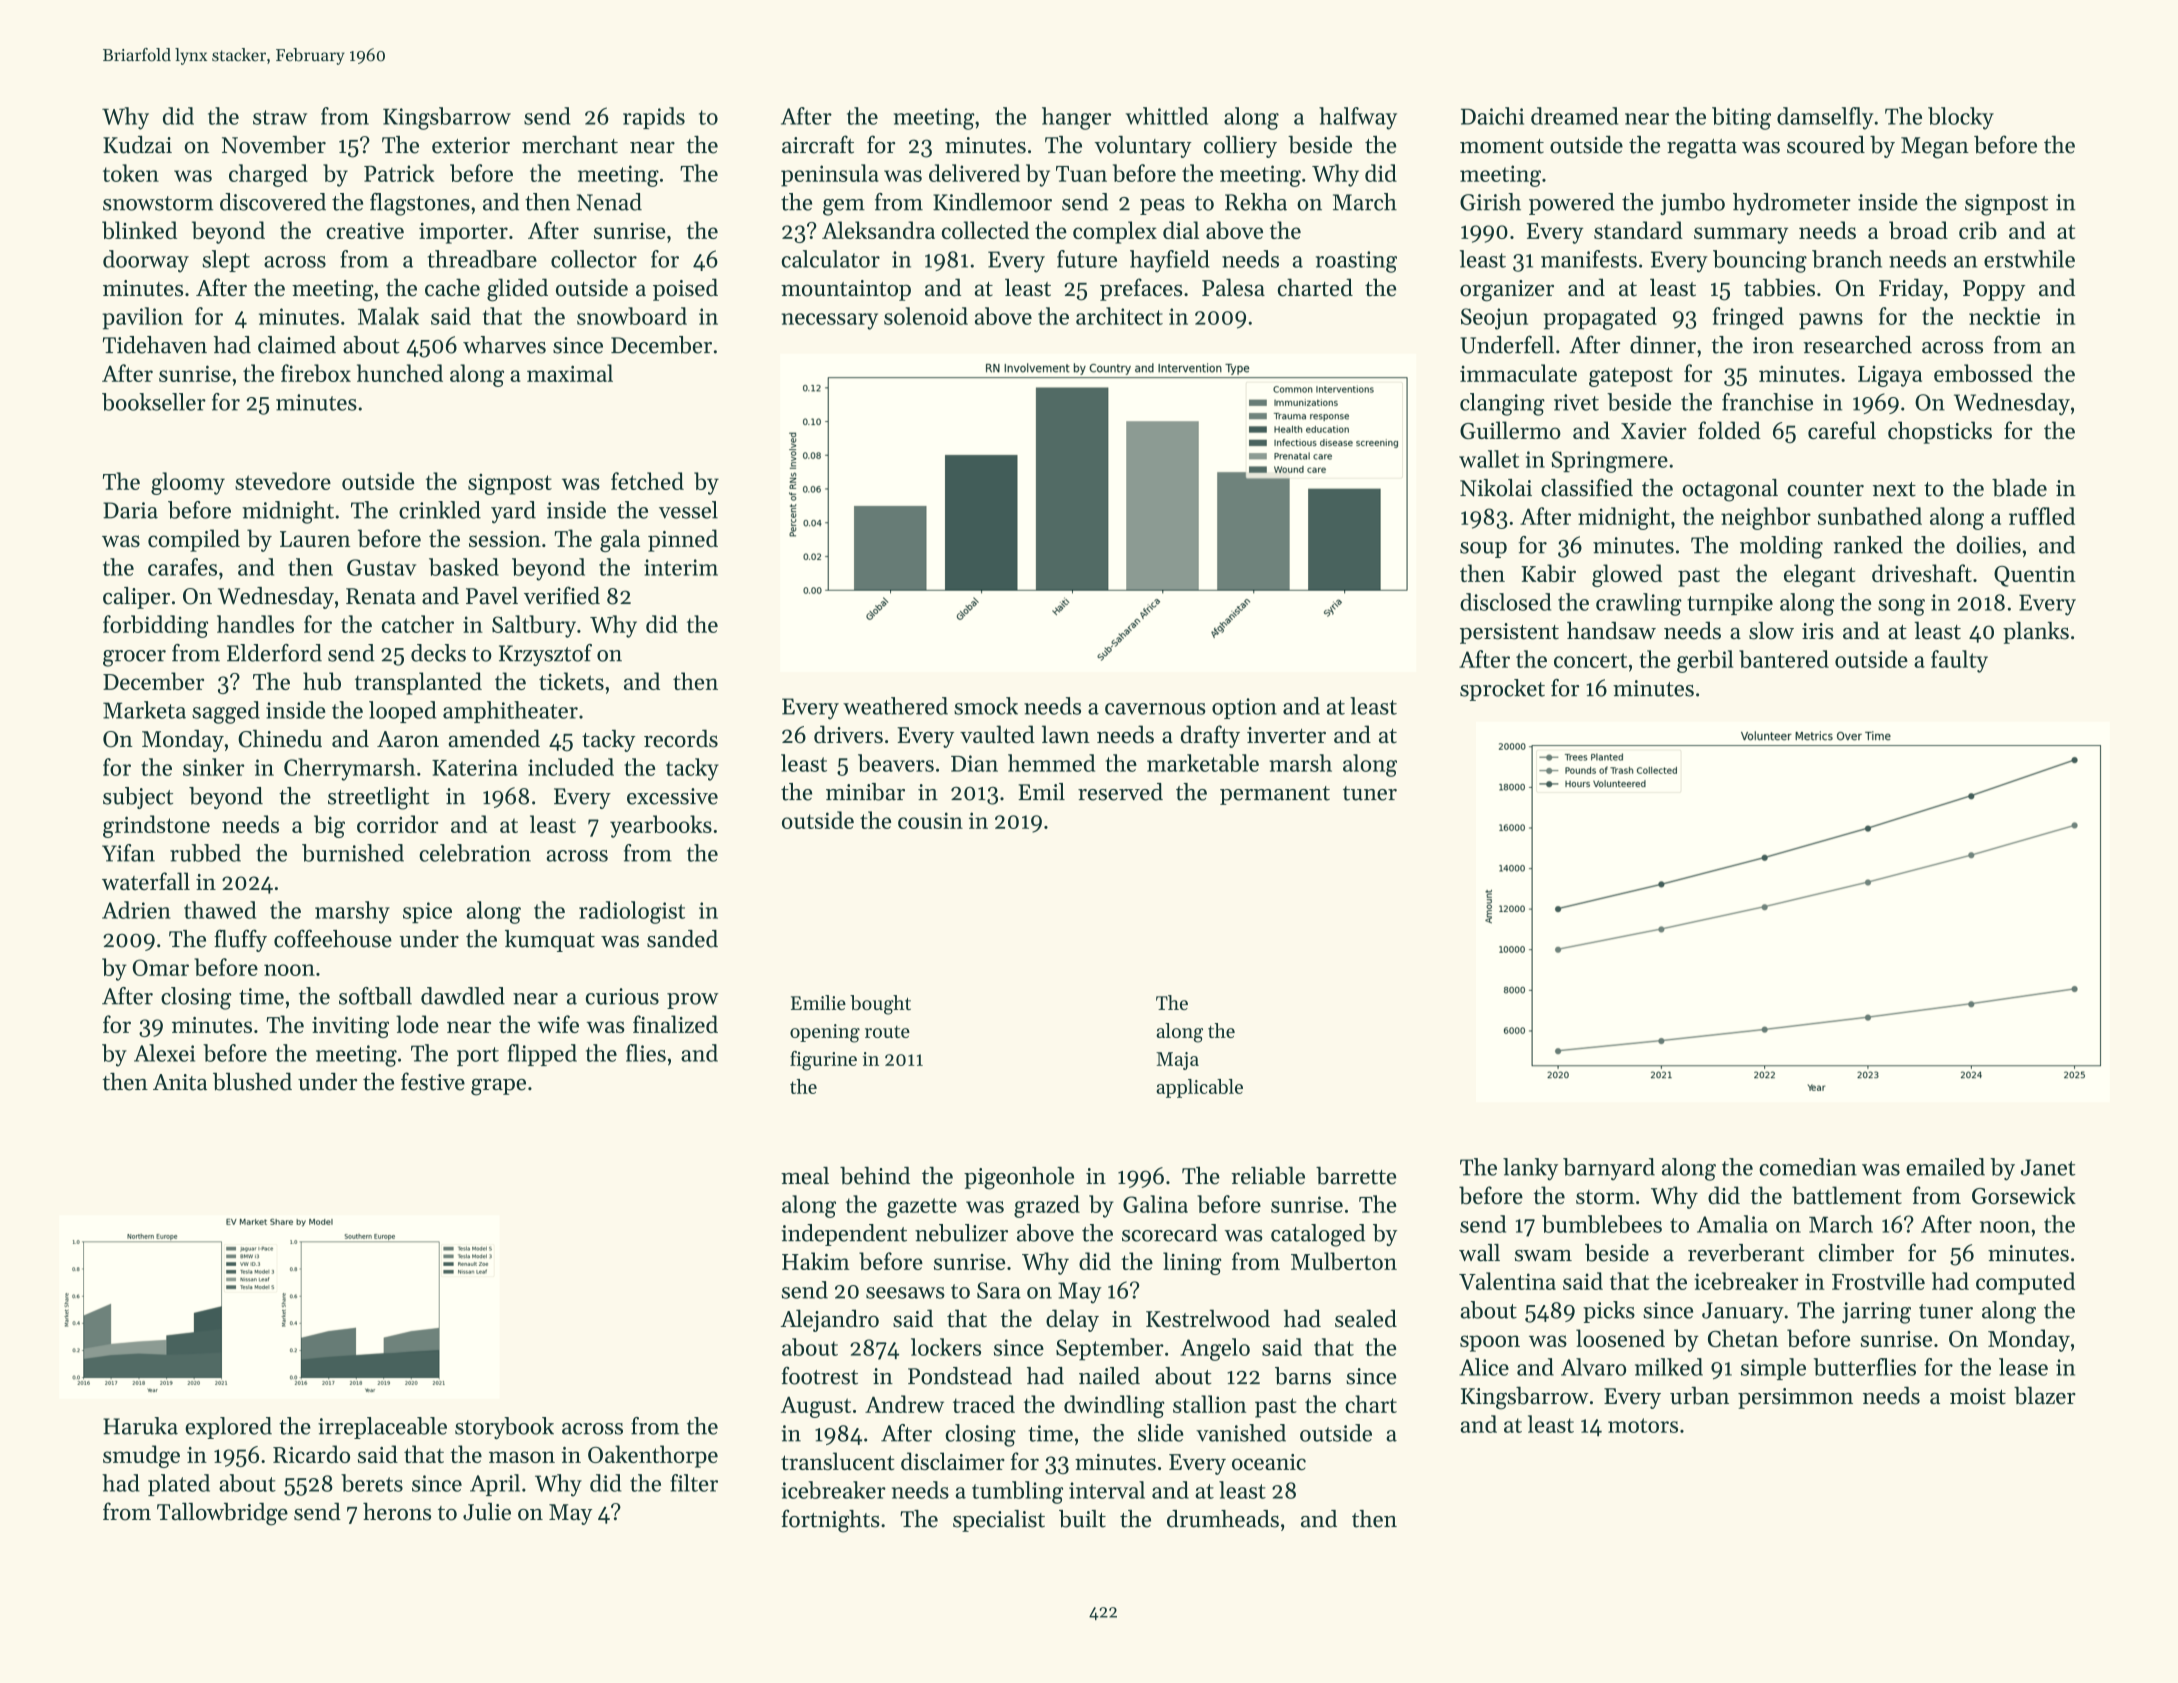 The image size is (2178, 1683). I want to click on rapids, so click(654, 118).
